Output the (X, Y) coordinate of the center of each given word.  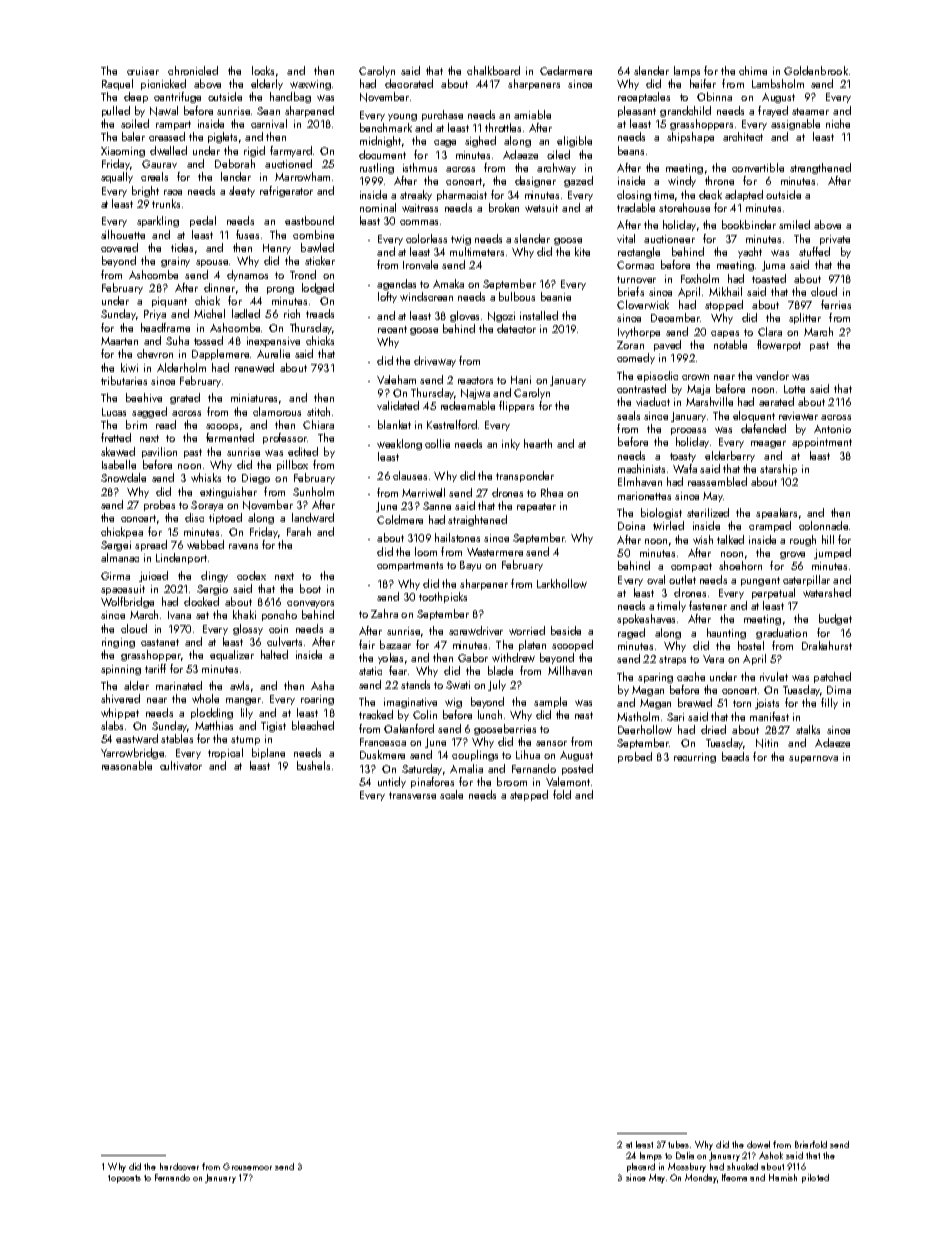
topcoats (124, 1179)
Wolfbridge (127, 602)
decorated (409, 83)
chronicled (193, 70)
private (835, 240)
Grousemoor (247, 1166)
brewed (695, 702)
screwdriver (476, 630)
